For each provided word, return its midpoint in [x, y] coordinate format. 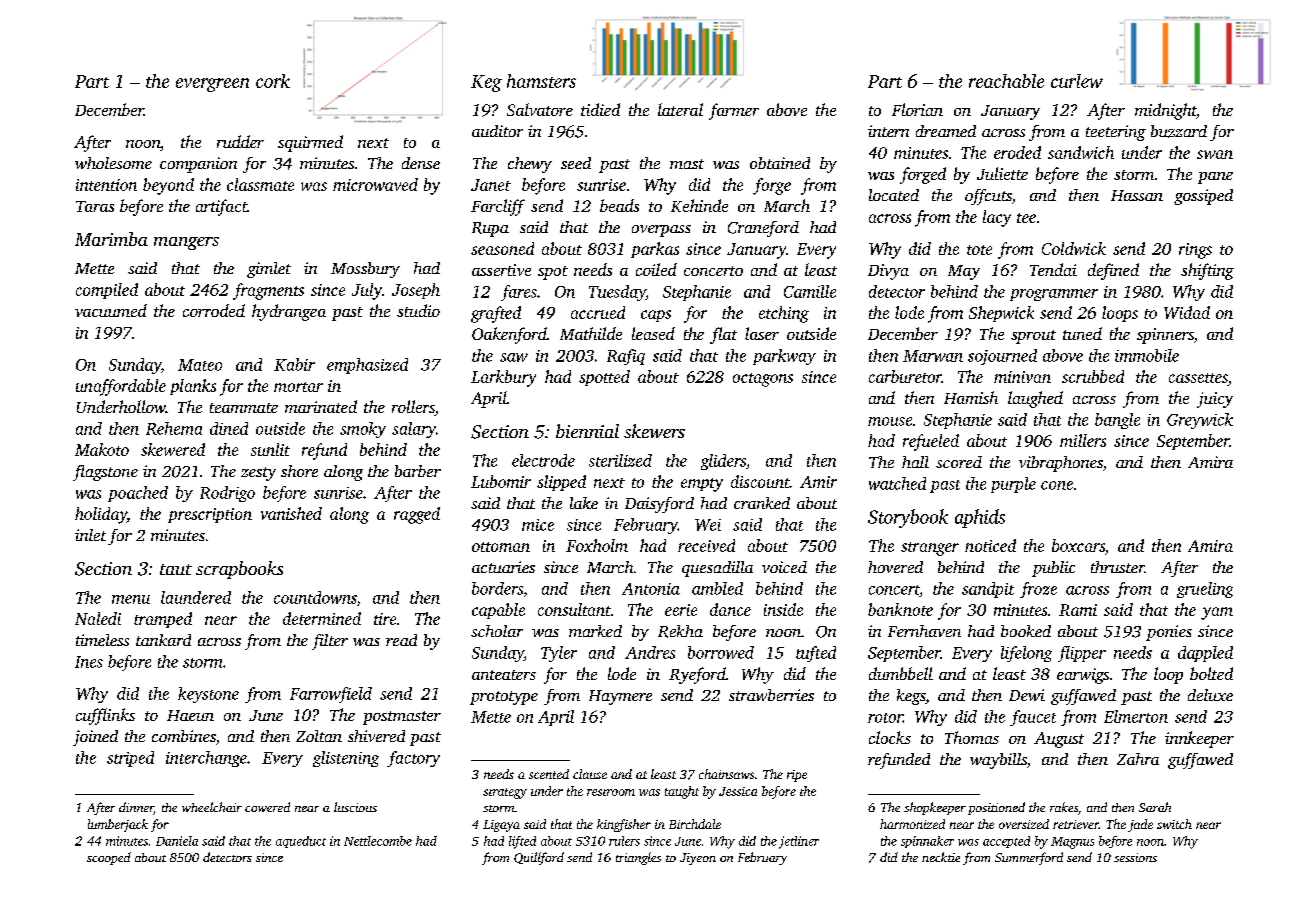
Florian [917, 109]
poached [138, 494]
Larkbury [503, 378]
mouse [890, 421]
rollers [413, 408]
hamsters [541, 81]
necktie [941, 857]
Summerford [1029, 858]
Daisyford [659, 505]
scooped [109, 858]
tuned [1082, 333]
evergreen [212, 85]
